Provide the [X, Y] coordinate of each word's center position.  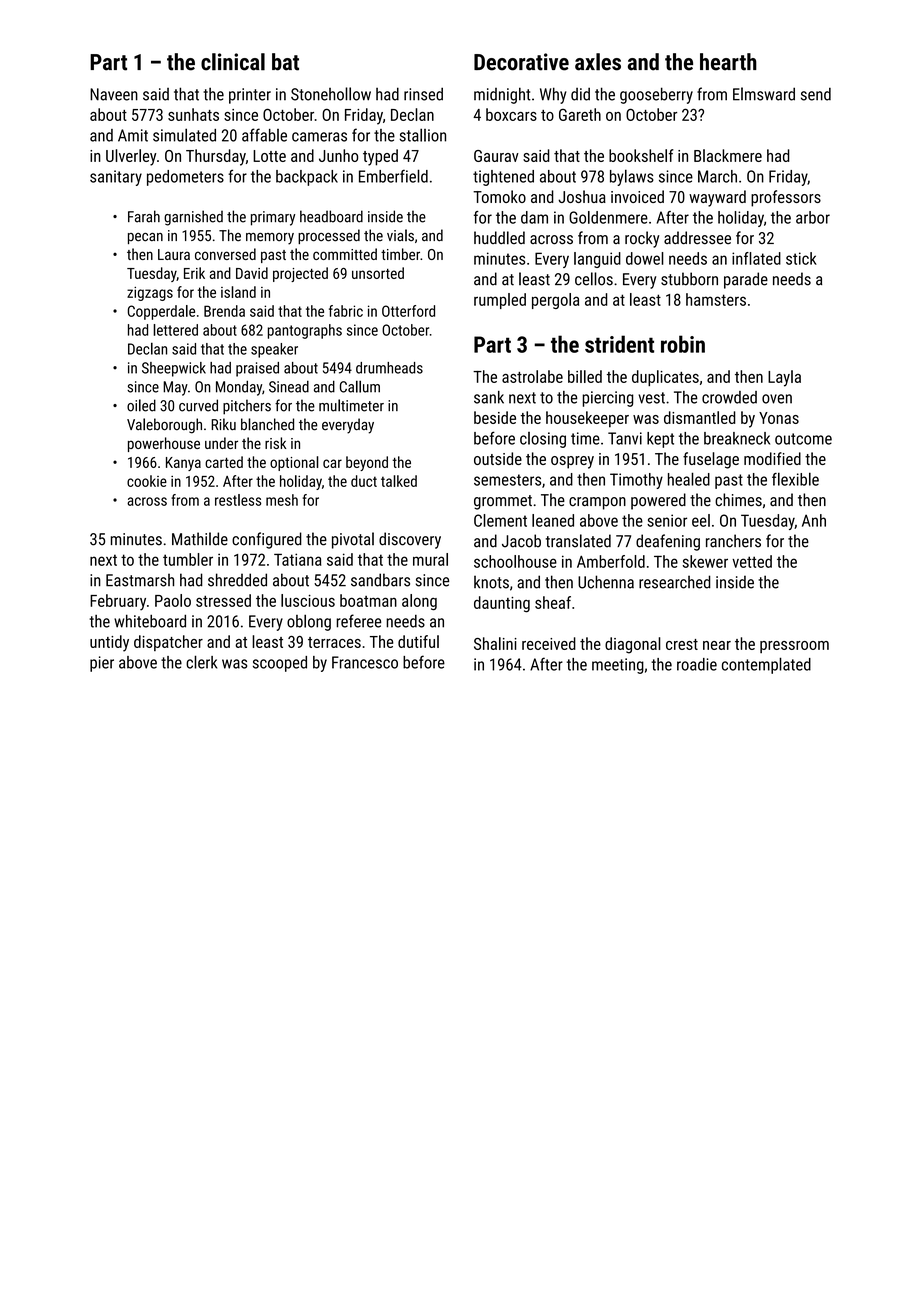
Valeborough [164, 426]
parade [746, 280]
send [816, 94]
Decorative [521, 62]
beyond [367, 463]
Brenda [224, 311]
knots [491, 582]
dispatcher [168, 643]
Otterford [408, 311]
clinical [233, 62]
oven [777, 399]
